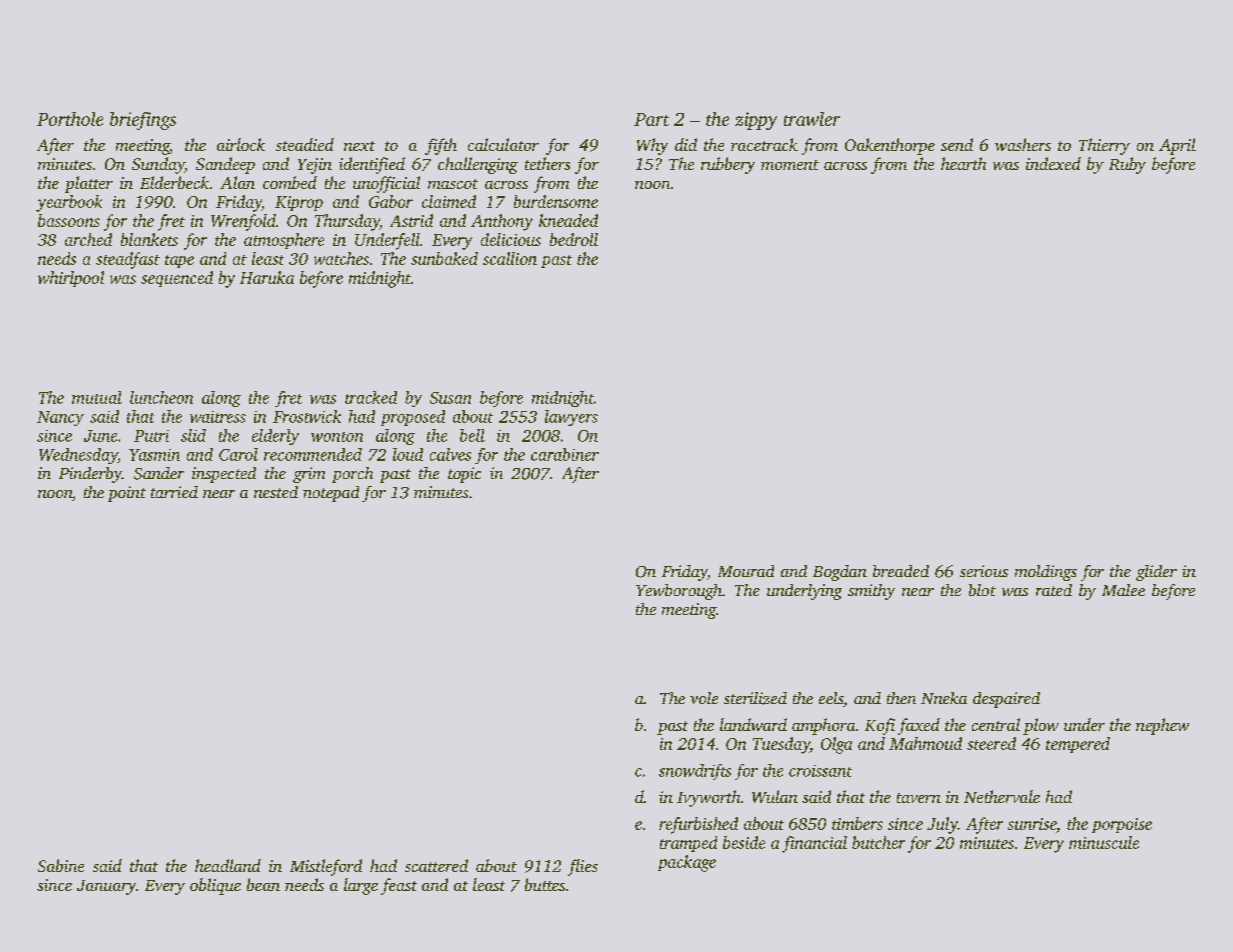  What do you see at coordinates (574, 239) in the page?
I see `bedroll` at bounding box center [574, 239].
